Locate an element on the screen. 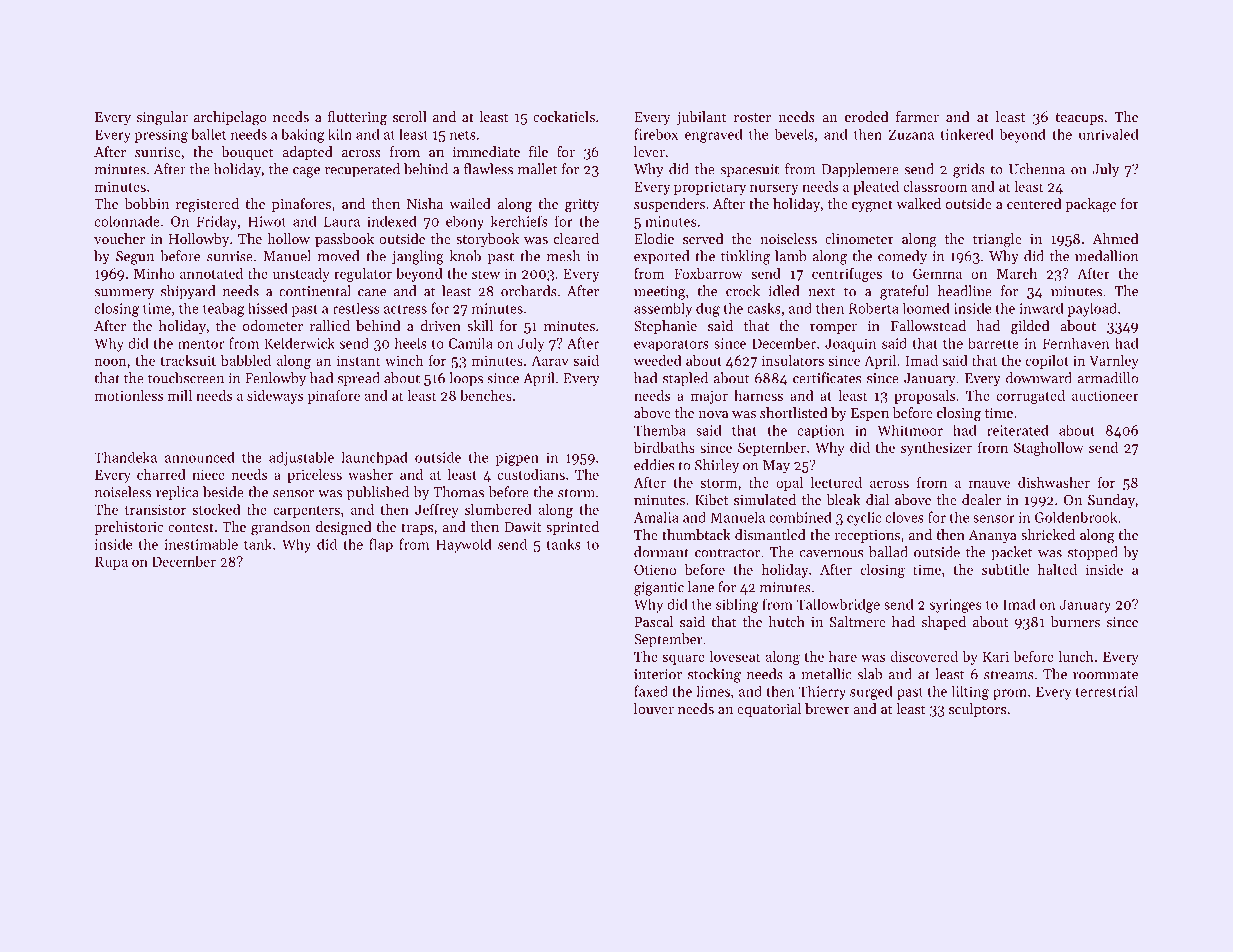  skill is located at coordinates (480, 325).
